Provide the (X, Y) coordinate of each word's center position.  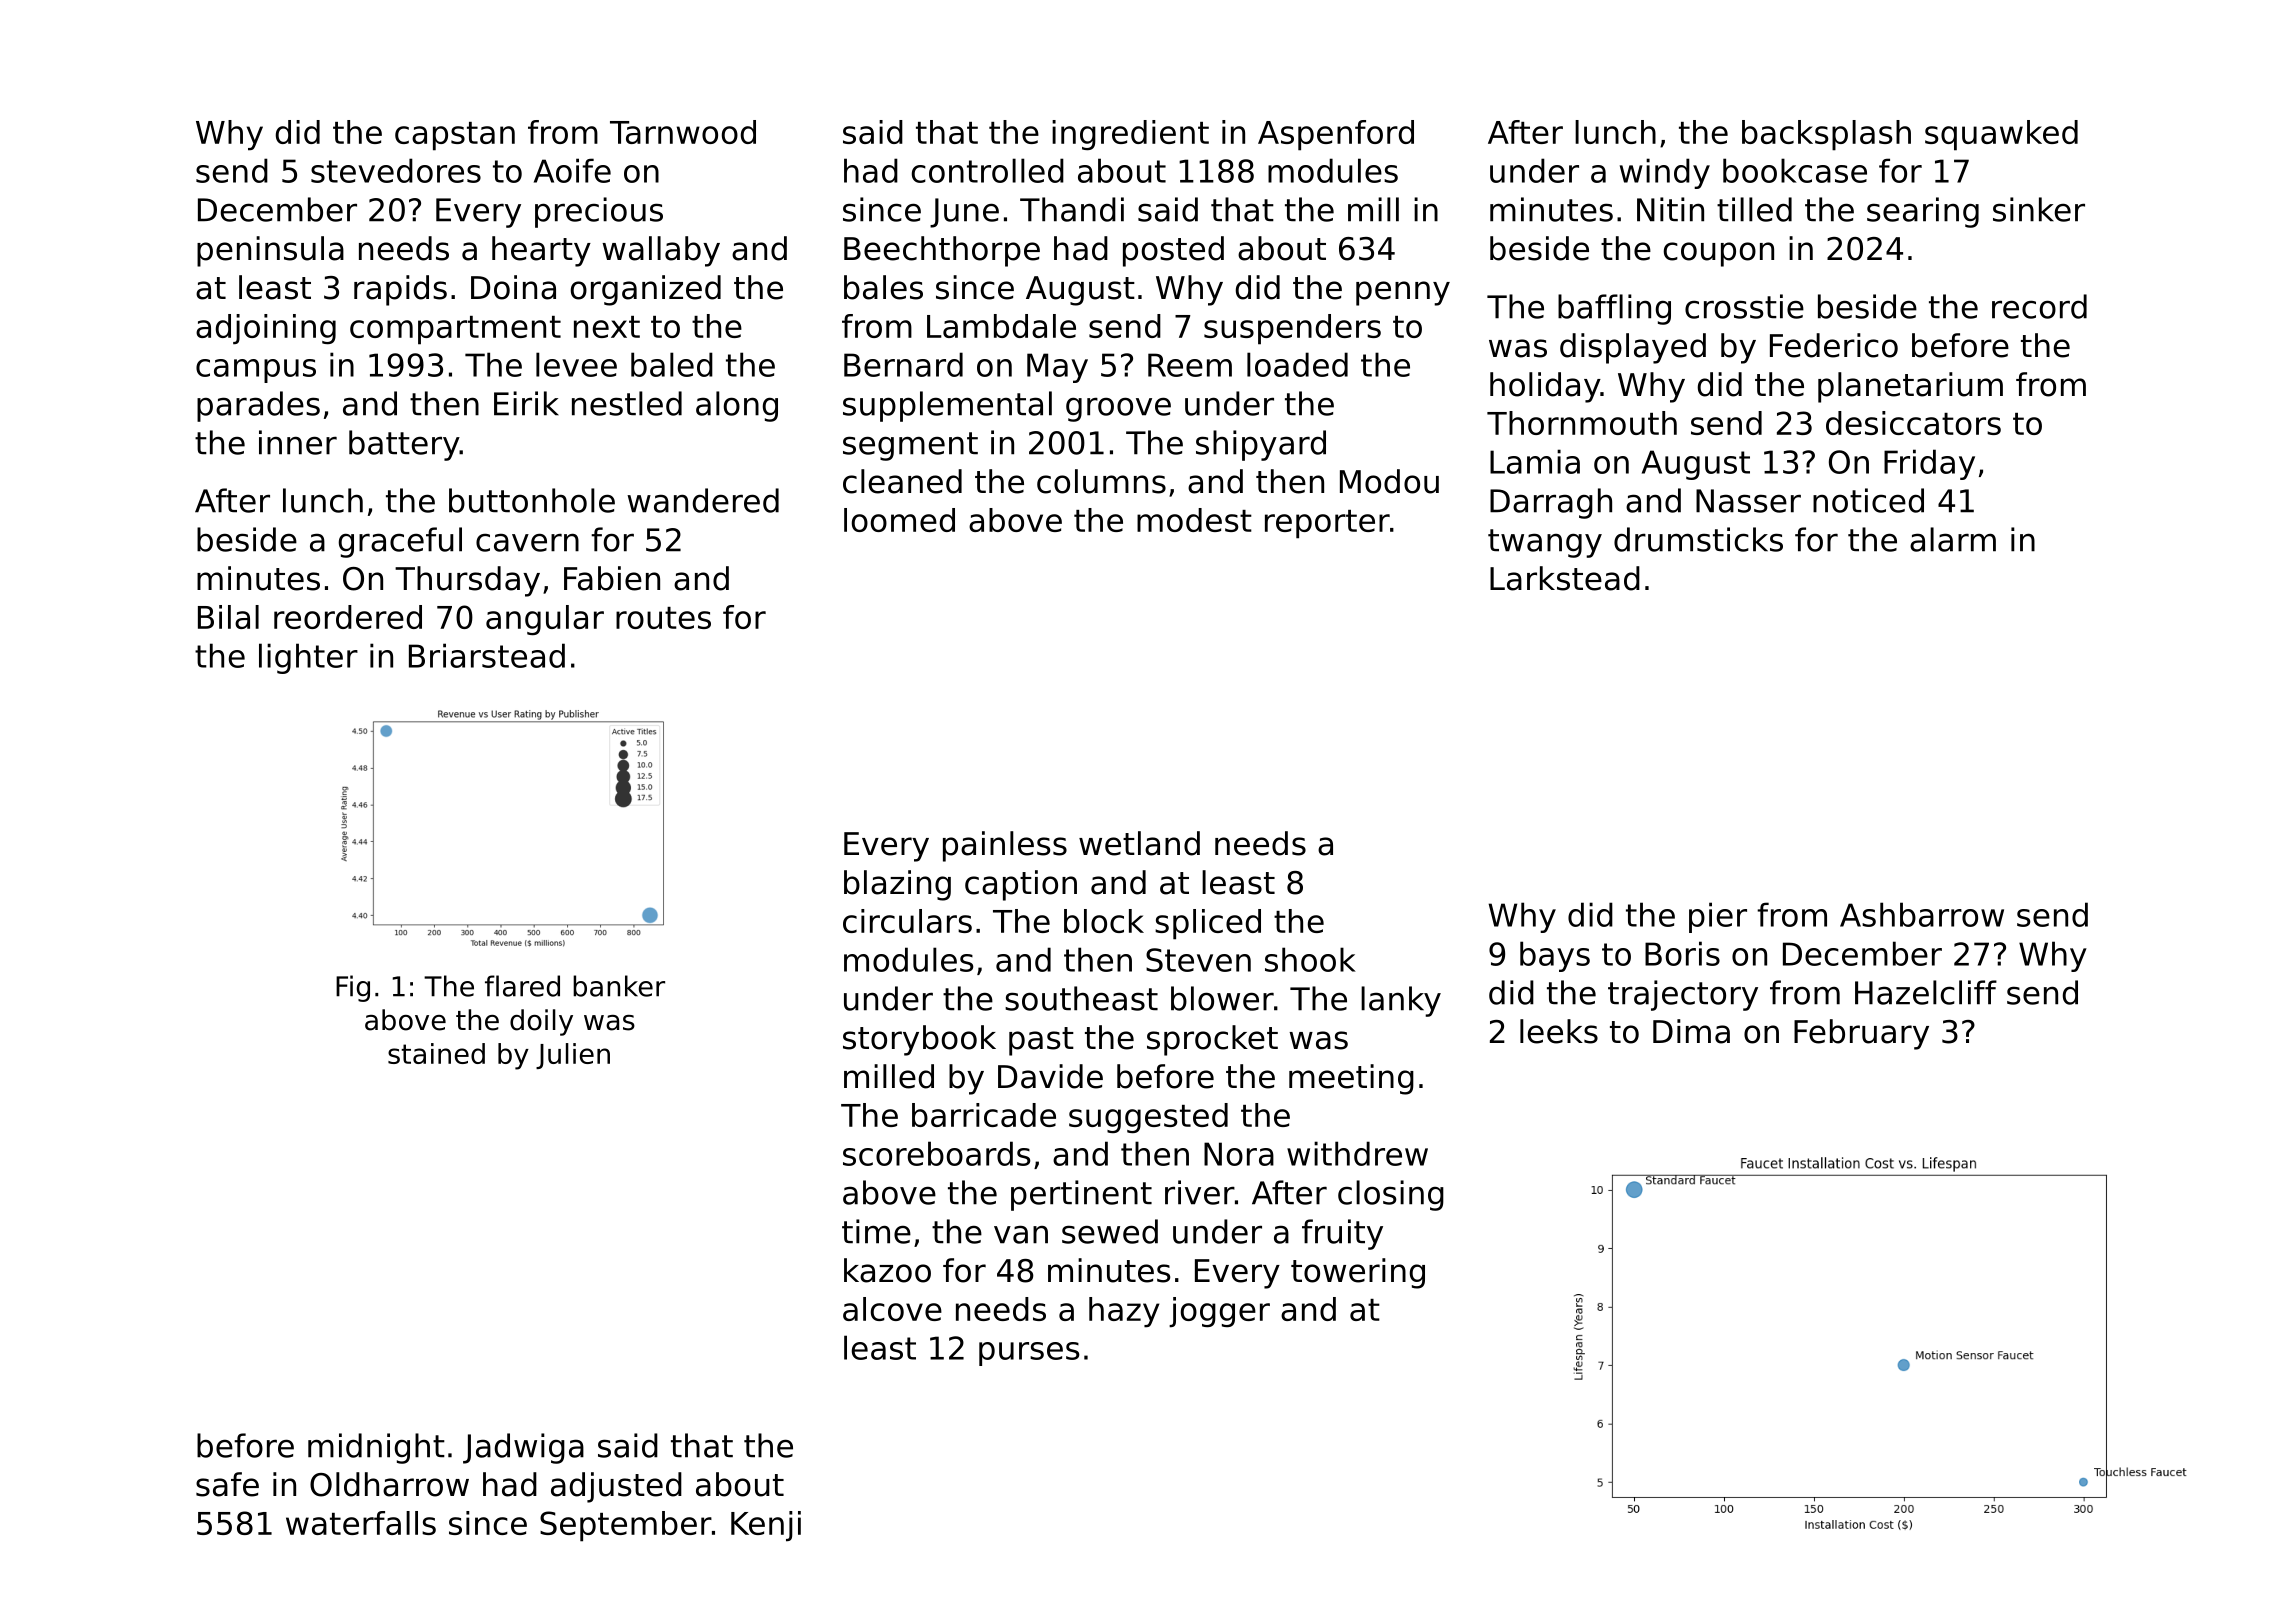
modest (1194, 520)
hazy (1124, 1312)
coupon (1719, 254)
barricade (984, 1115)
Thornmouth (1582, 423)
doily (541, 1022)
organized (646, 290)
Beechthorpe (942, 251)
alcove (892, 1309)
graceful (400, 542)
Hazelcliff (1926, 992)
